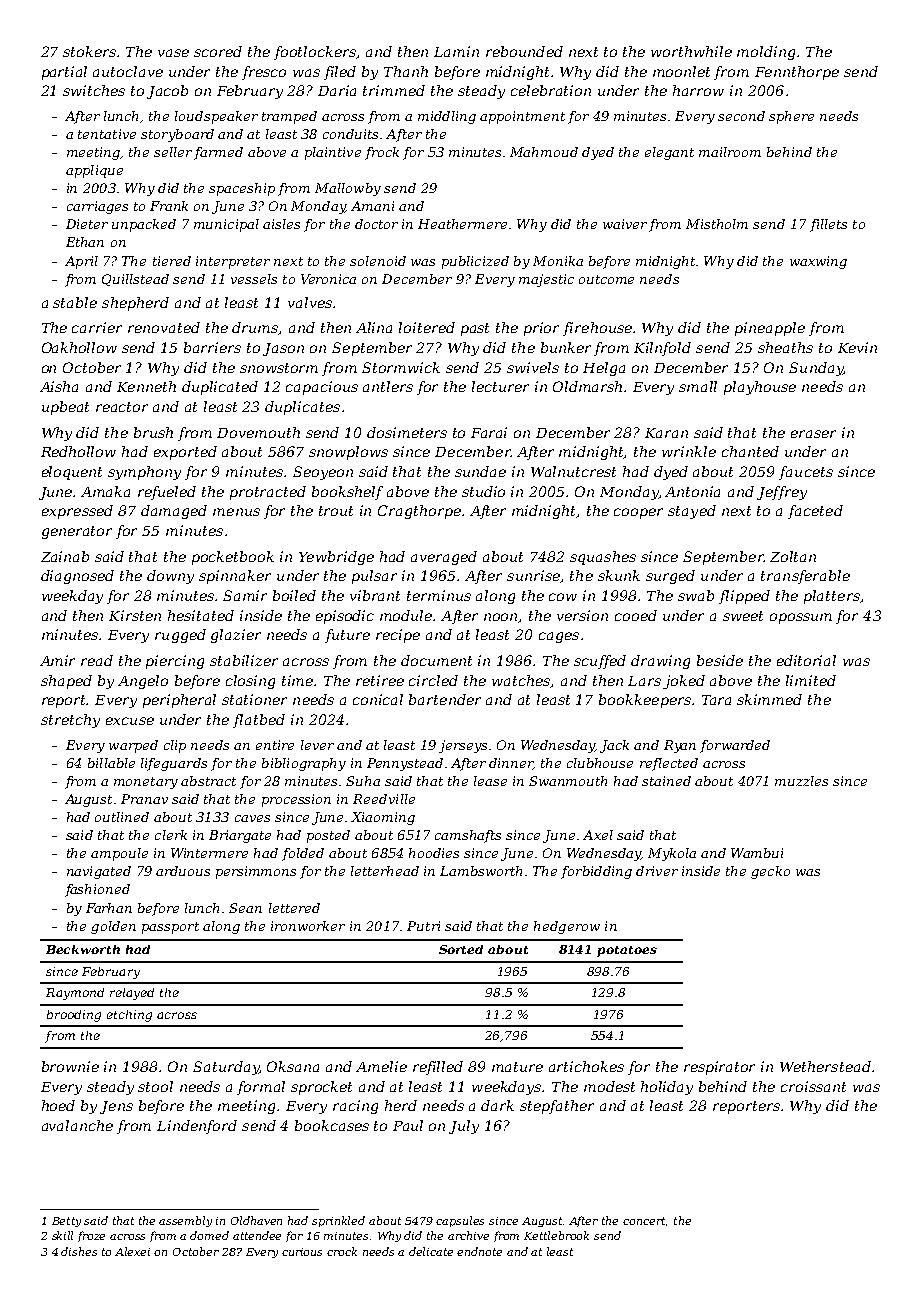 The width and height of the image is (924, 1308). I want to click on Dovemouth, so click(258, 432).
